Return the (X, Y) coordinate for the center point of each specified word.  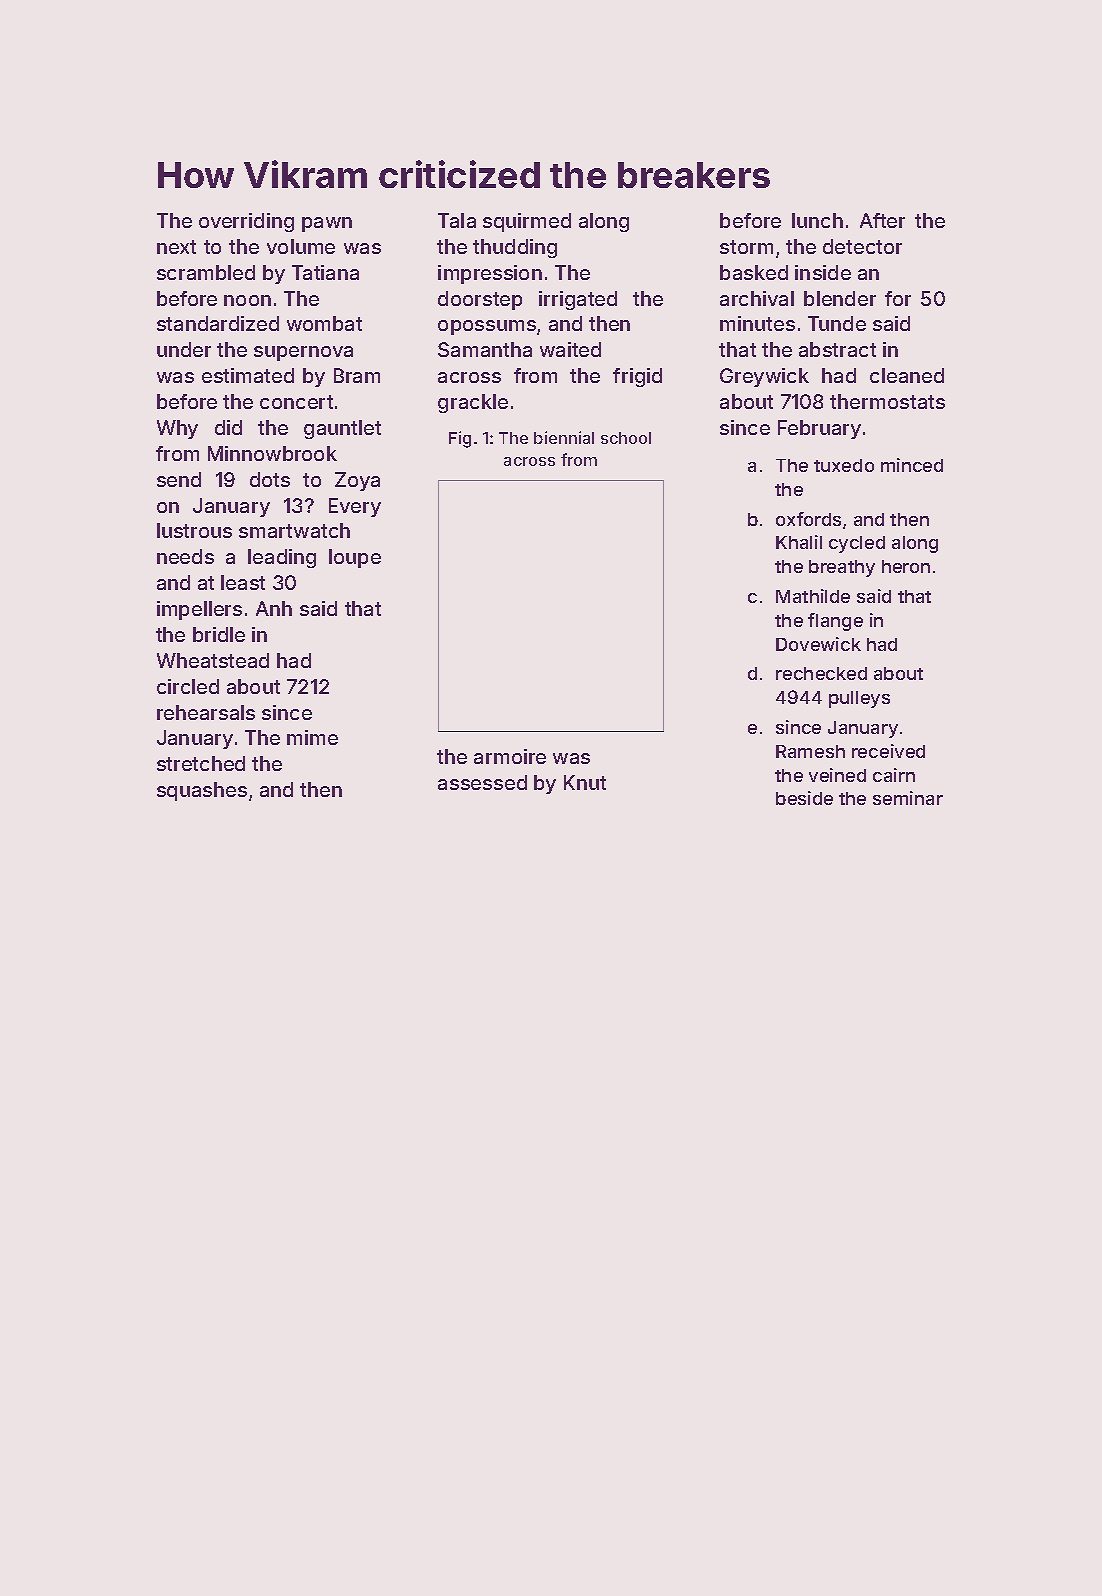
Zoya (357, 481)
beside (804, 798)
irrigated (578, 300)
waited (570, 349)
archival (757, 298)
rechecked (821, 673)
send (179, 479)
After (882, 220)
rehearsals (206, 712)
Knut (585, 782)
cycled (857, 544)
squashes (202, 791)
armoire (510, 756)
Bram (357, 375)
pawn (327, 224)
